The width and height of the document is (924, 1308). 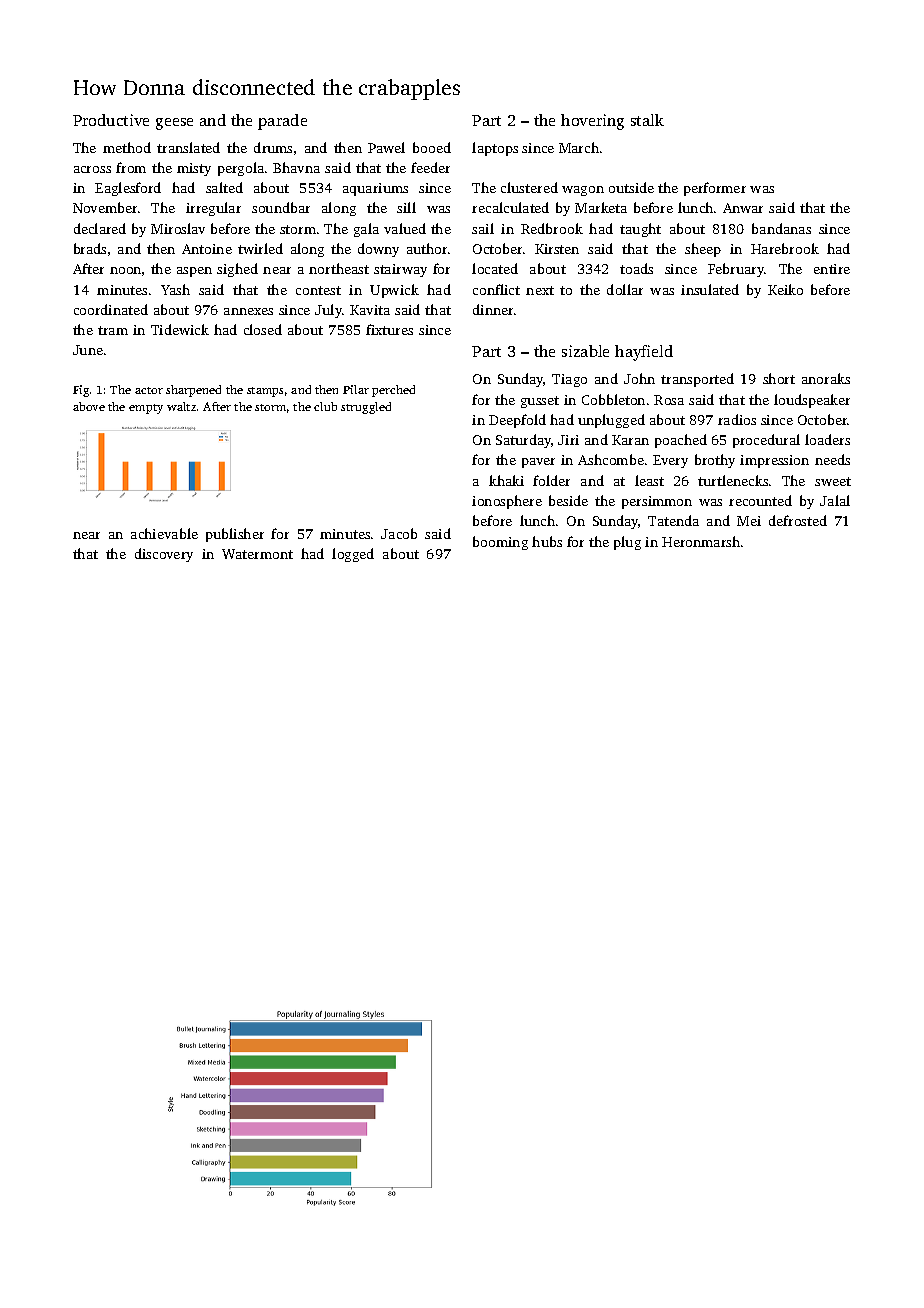 I want to click on Productive, so click(x=111, y=120).
